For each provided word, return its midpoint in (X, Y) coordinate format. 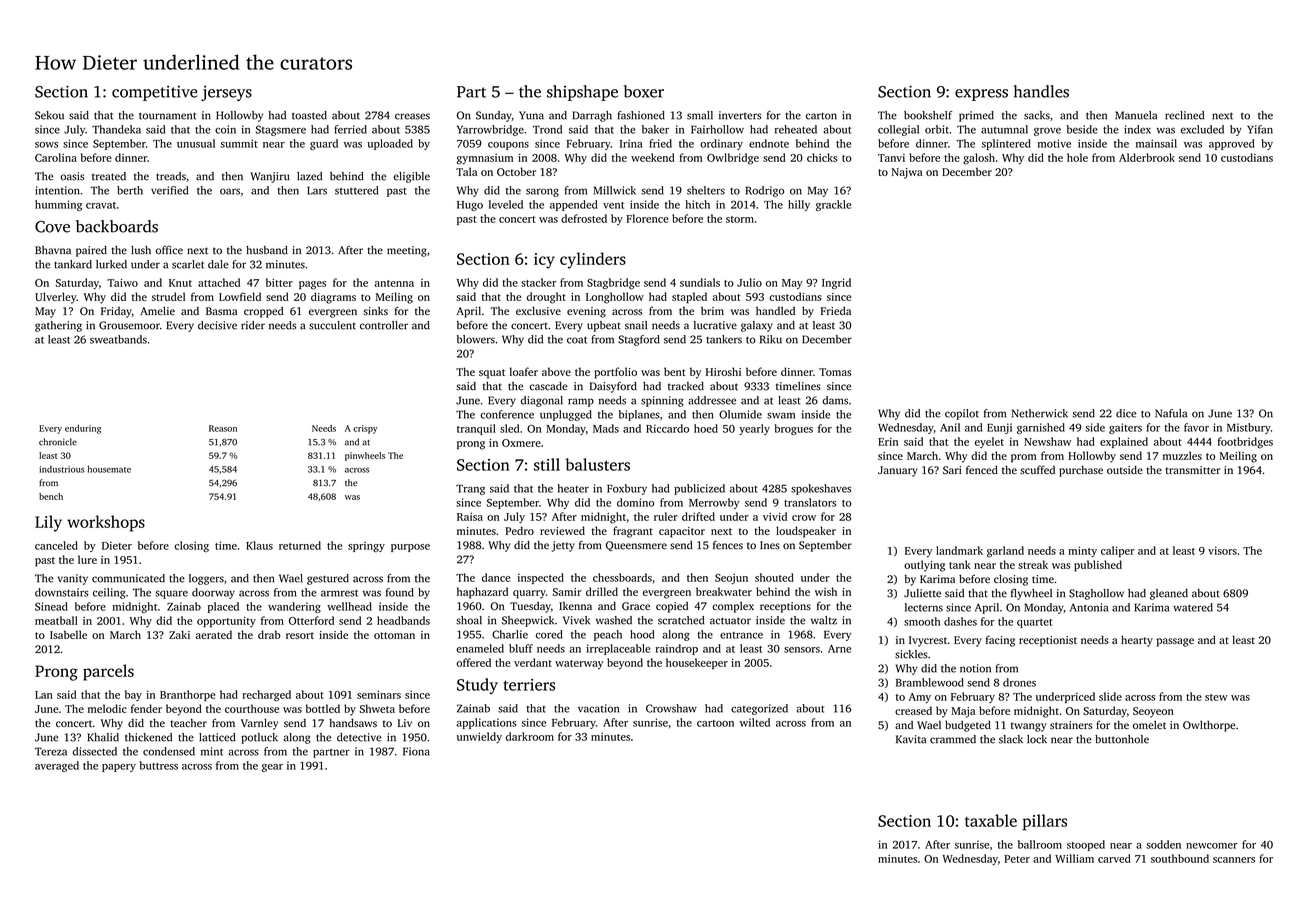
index (1137, 129)
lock (1037, 739)
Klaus (259, 545)
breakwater (724, 591)
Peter (1017, 859)
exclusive (538, 310)
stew (1216, 697)
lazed (309, 176)
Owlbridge (733, 159)
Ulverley (56, 298)
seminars (379, 694)
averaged (57, 766)
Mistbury (1249, 428)
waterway (579, 665)
